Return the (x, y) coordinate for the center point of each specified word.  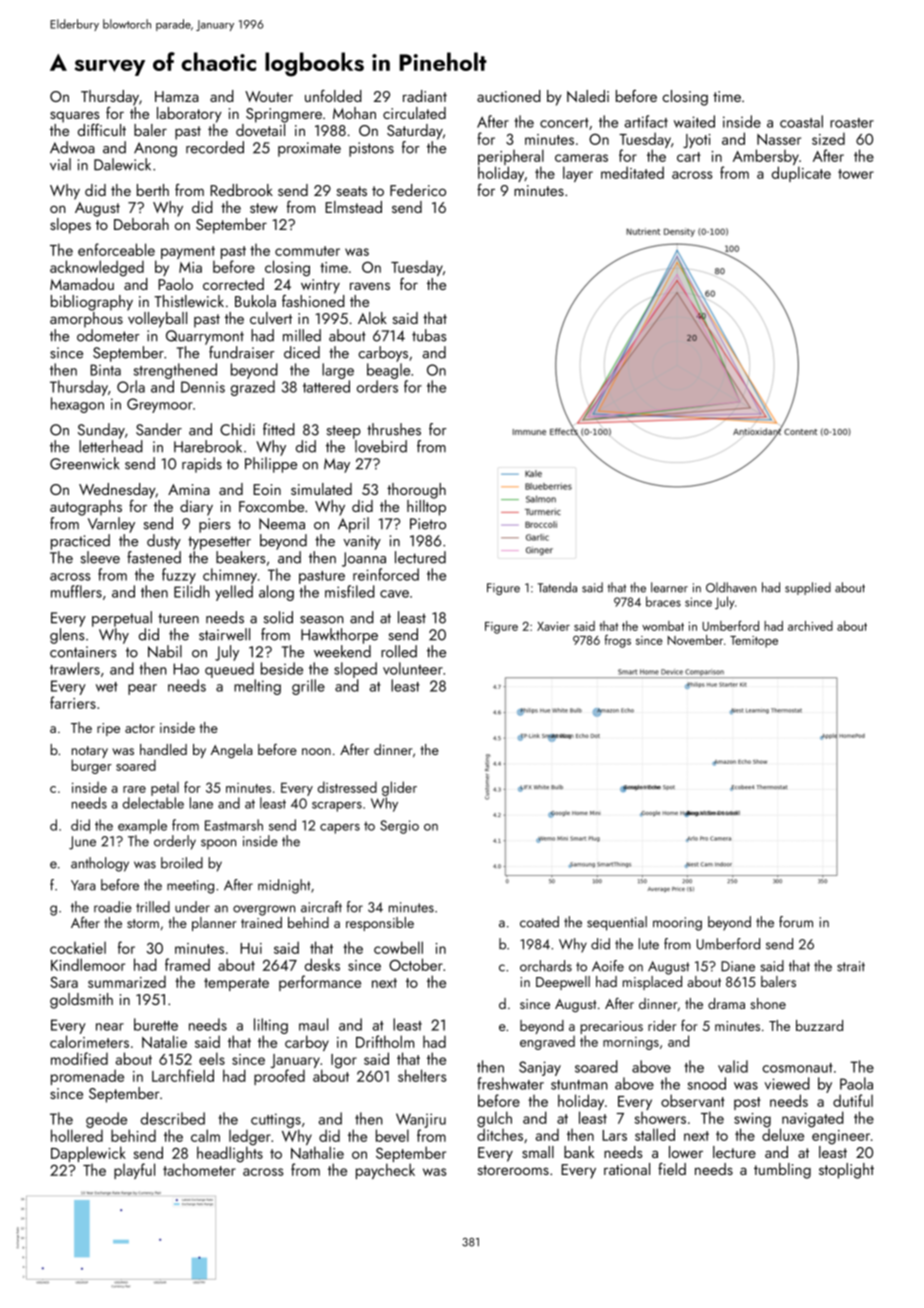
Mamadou (82, 284)
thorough (416, 491)
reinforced (386, 574)
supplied (808, 588)
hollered (77, 1135)
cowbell (398, 947)
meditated (632, 172)
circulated (414, 113)
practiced (80, 542)
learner (669, 587)
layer (578, 174)
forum (796, 922)
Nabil (165, 651)
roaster (852, 123)
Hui (251, 948)
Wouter (269, 96)
